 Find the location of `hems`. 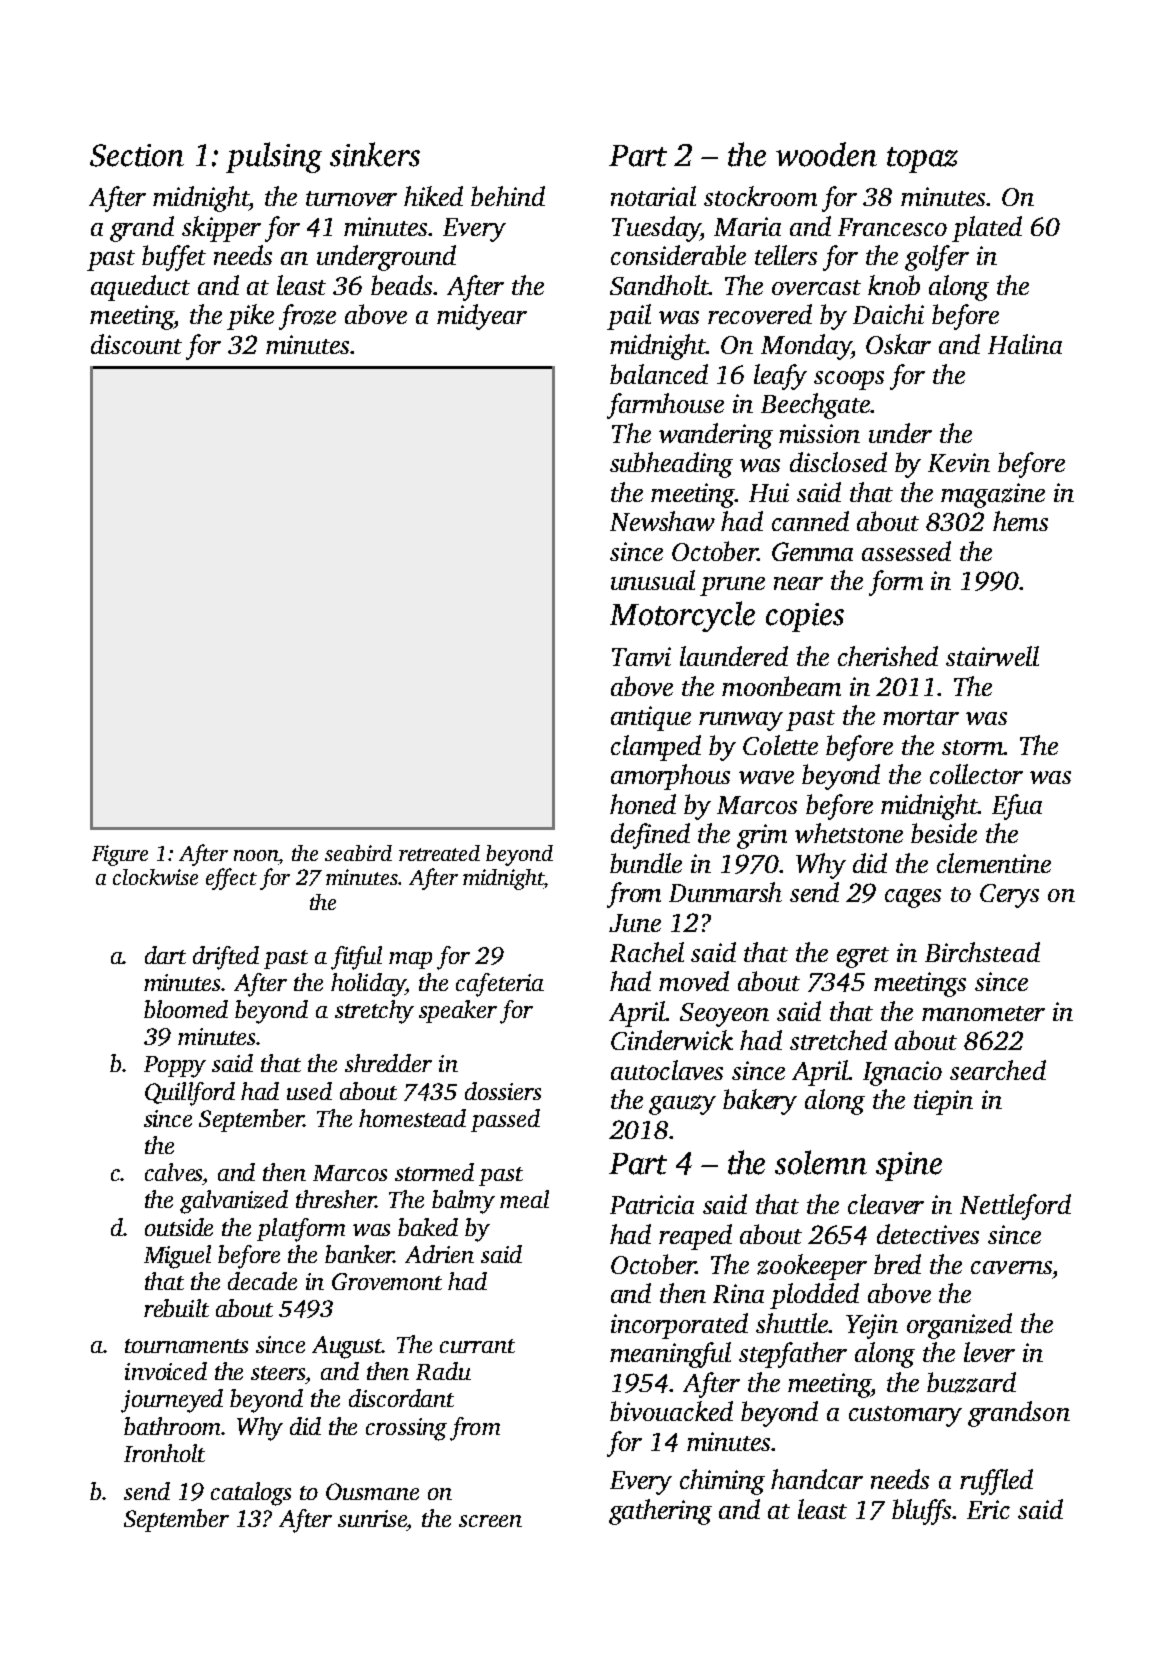

hems is located at coordinates (1020, 521).
